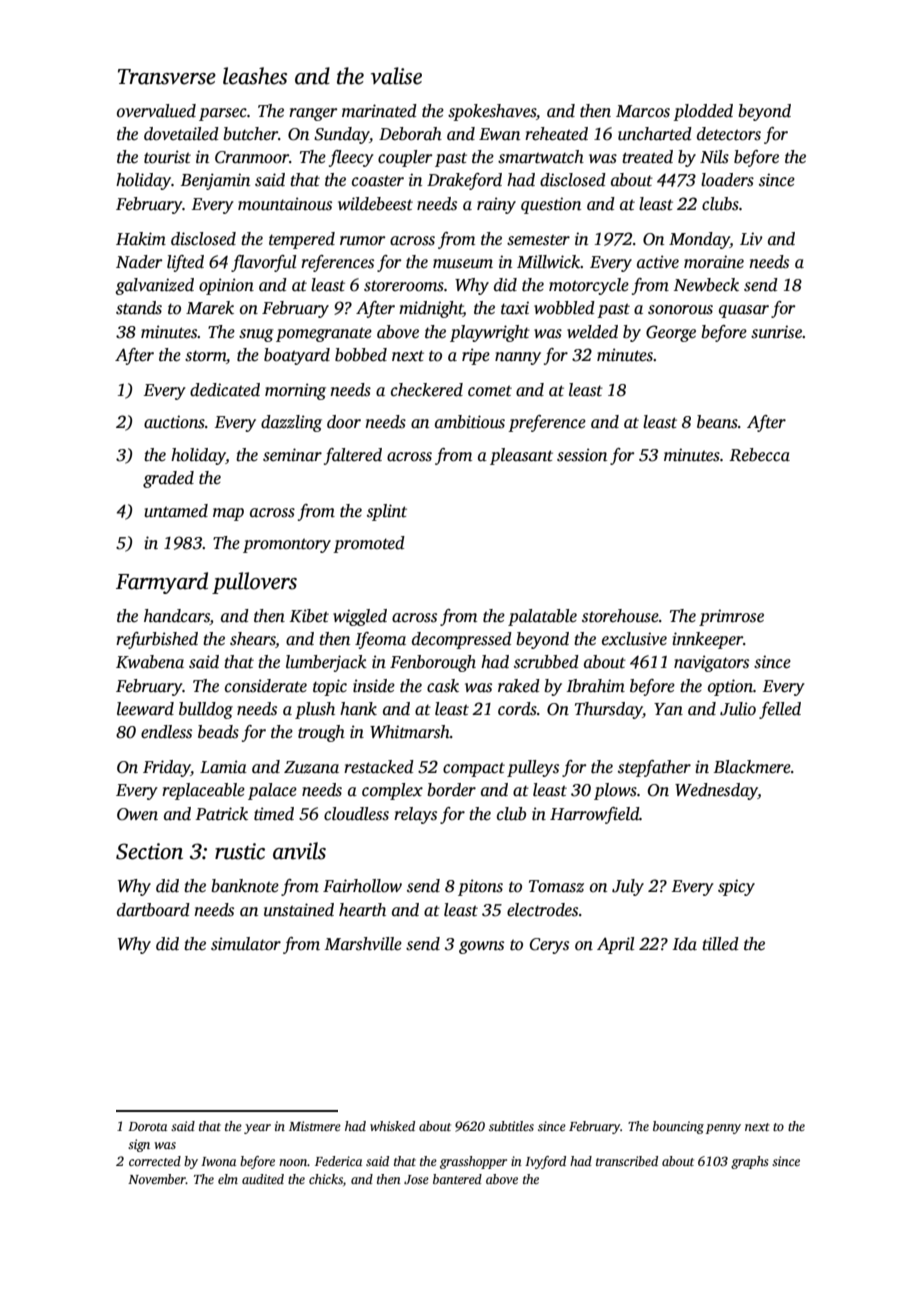 The width and height of the screenshot is (924, 1311). Describe the element at coordinates (470, 422) in the screenshot. I see `ambitious` at that location.
